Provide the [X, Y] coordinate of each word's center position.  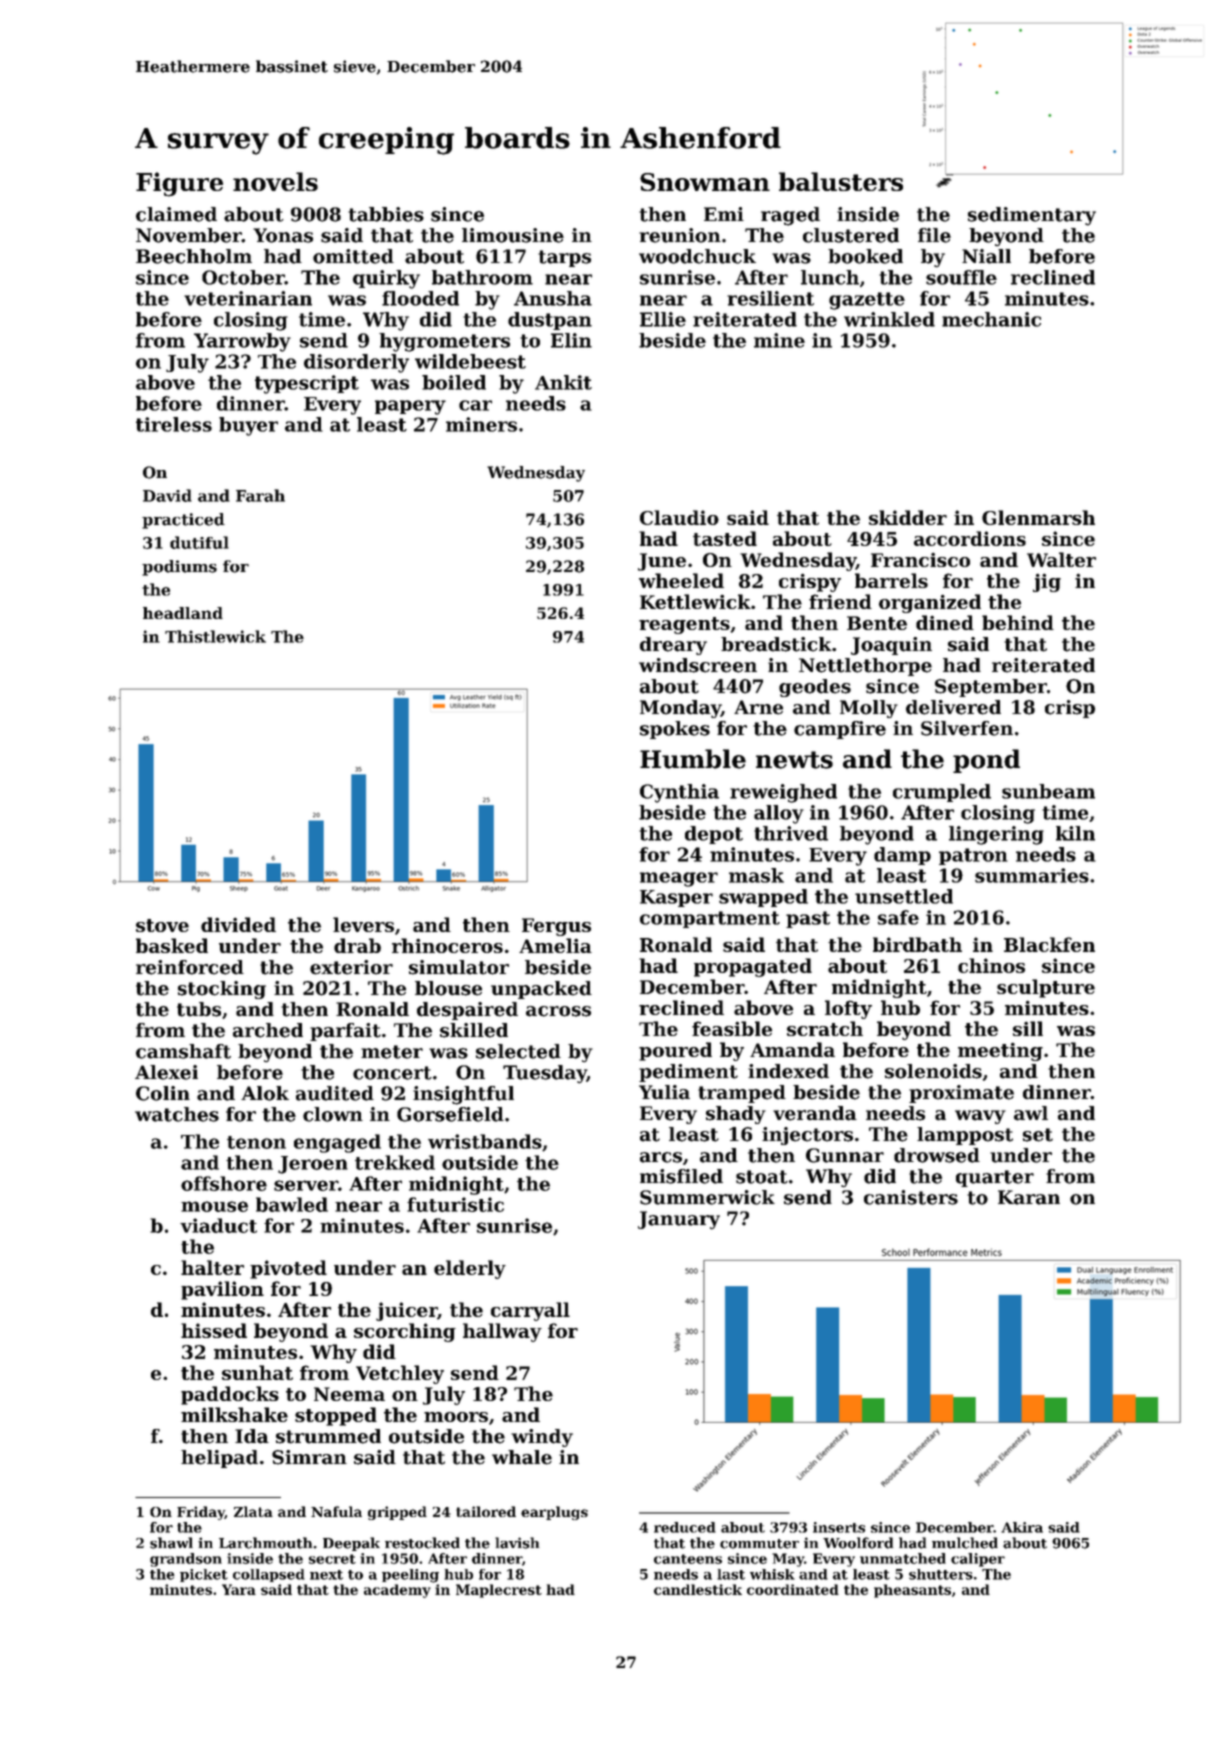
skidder [908, 517]
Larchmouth [265, 1543]
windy [542, 1438]
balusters [841, 181]
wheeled [681, 580]
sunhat [257, 1372]
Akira [1022, 1527]
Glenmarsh [1038, 517]
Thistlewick [215, 636]
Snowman [705, 182]
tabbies [386, 214]
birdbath [917, 944]
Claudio [679, 517]
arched [268, 1030]
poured [675, 1051]
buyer [248, 426]
